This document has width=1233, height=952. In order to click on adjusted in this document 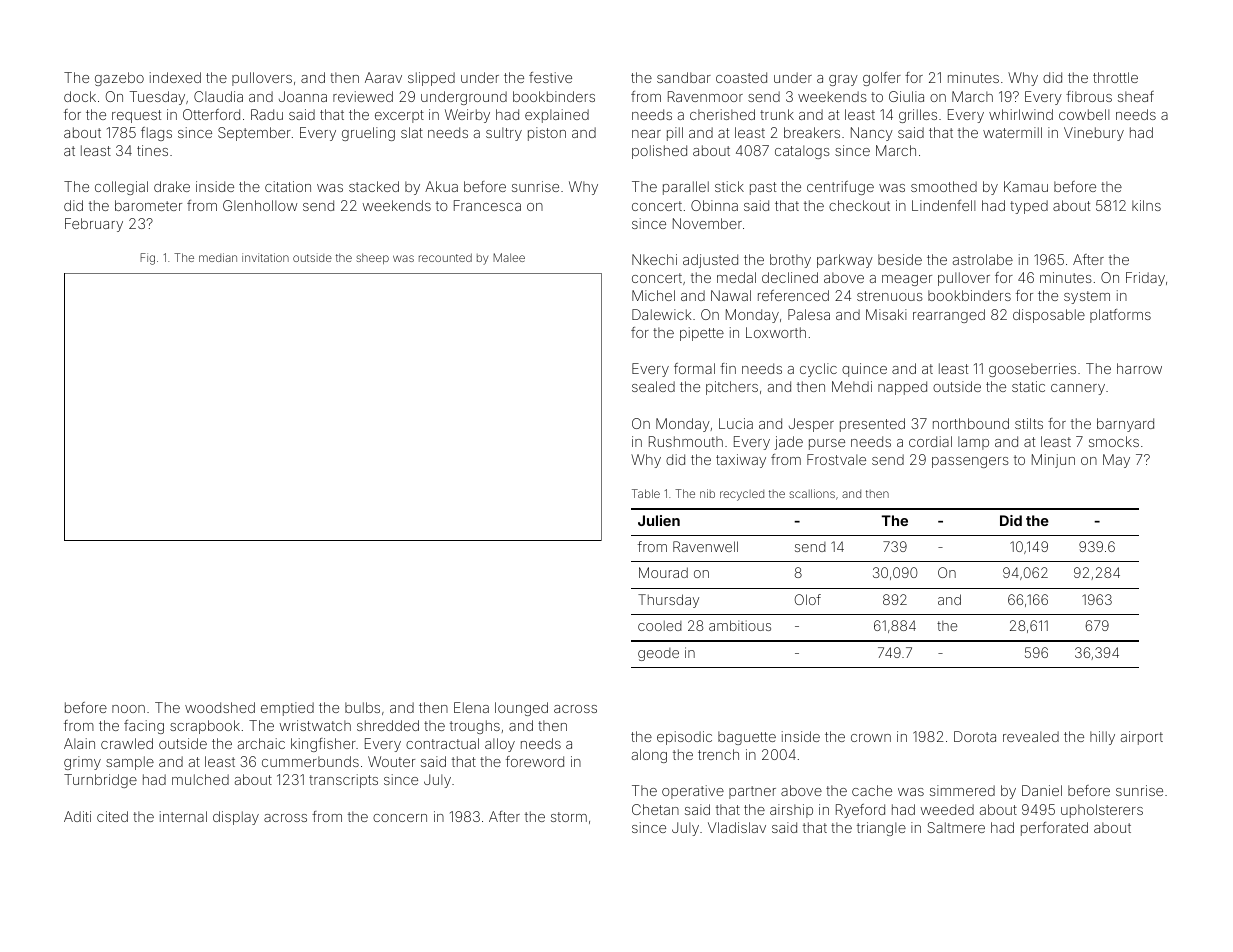, I will do `click(710, 261)`.
